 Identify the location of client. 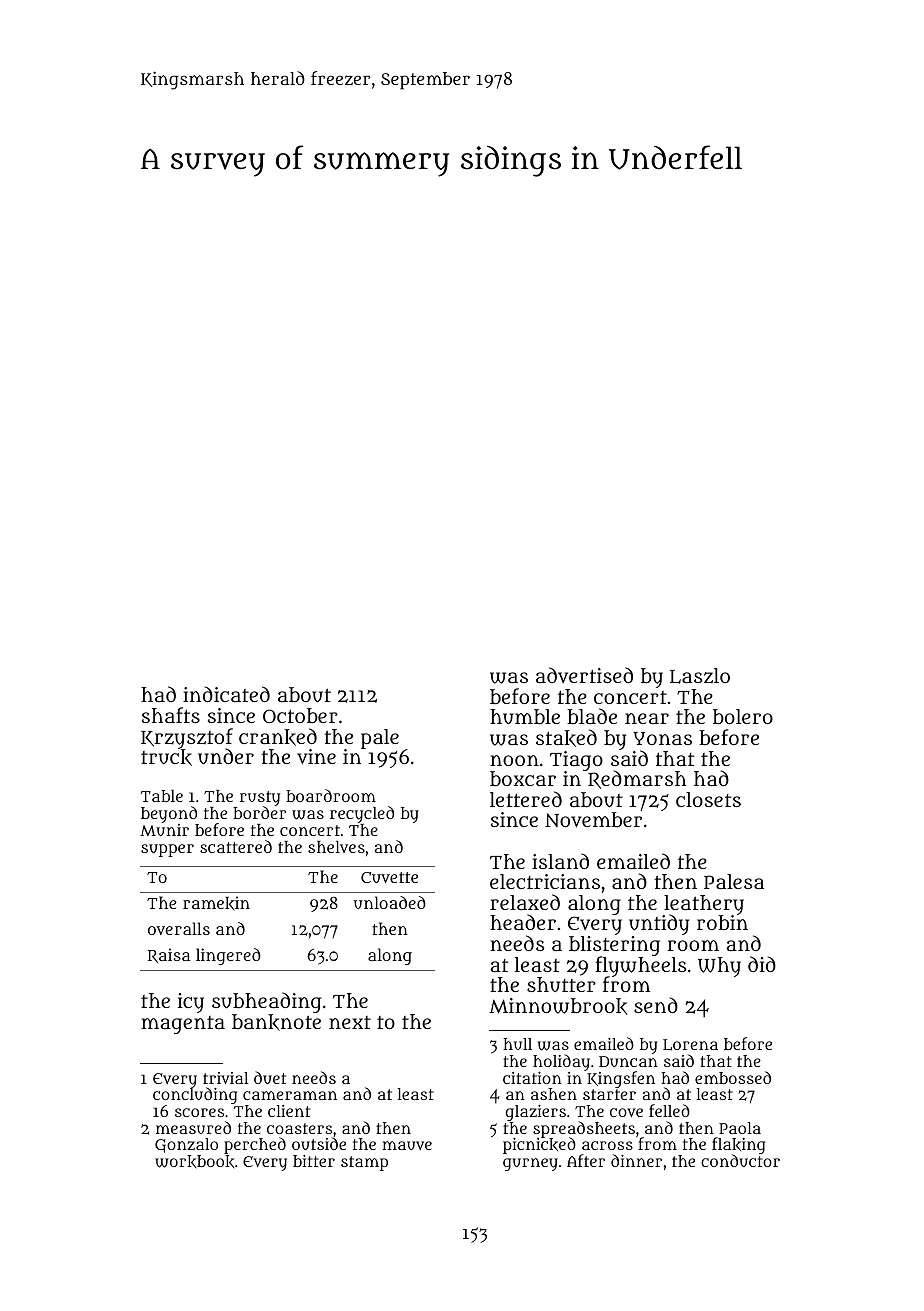
(289, 1111).
